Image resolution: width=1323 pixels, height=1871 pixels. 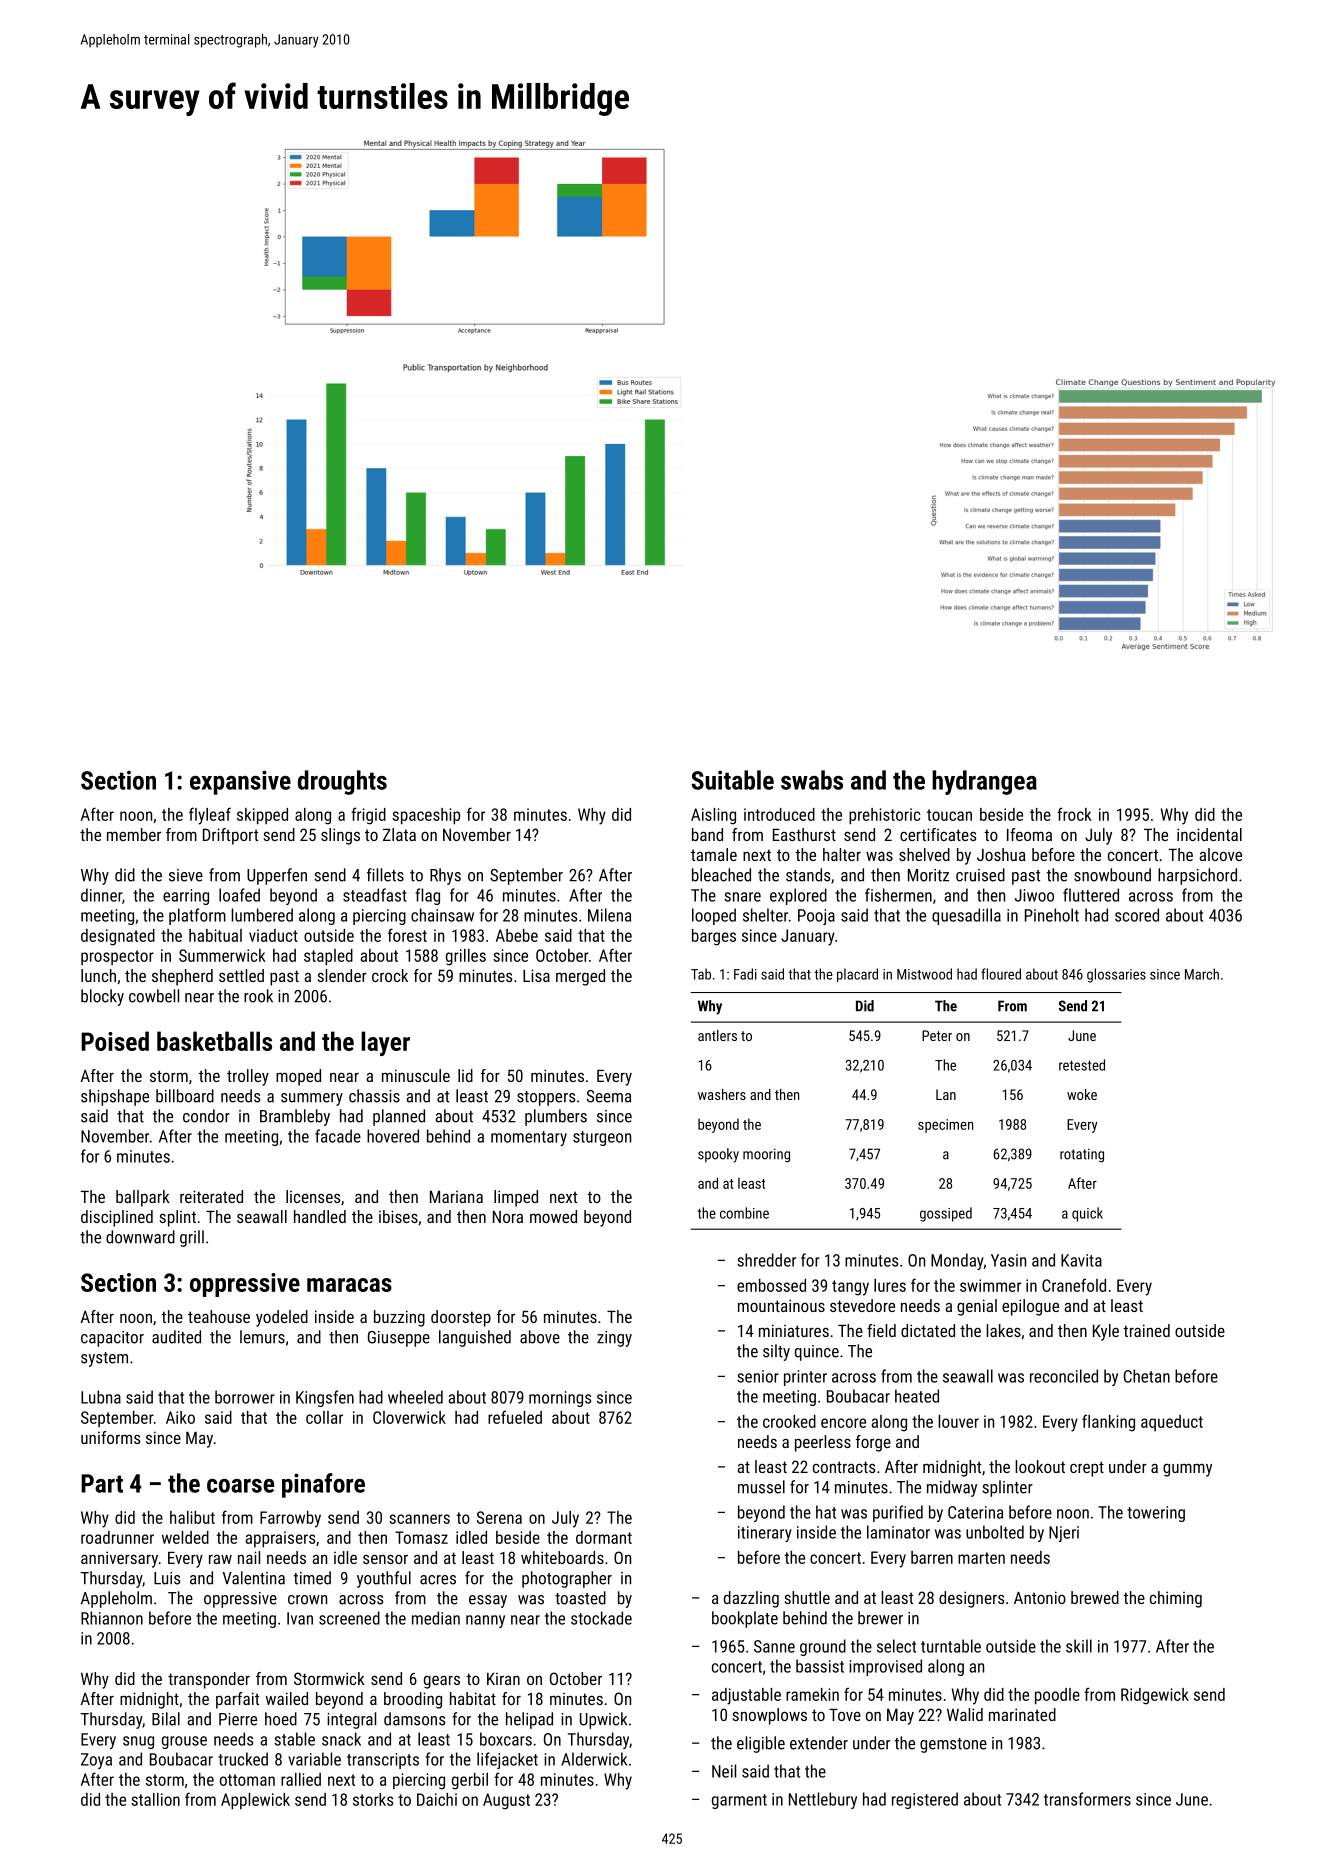 What do you see at coordinates (765, 1534) in the screenshot?
I see `itinerary` at bounding box center [765, 1534].
